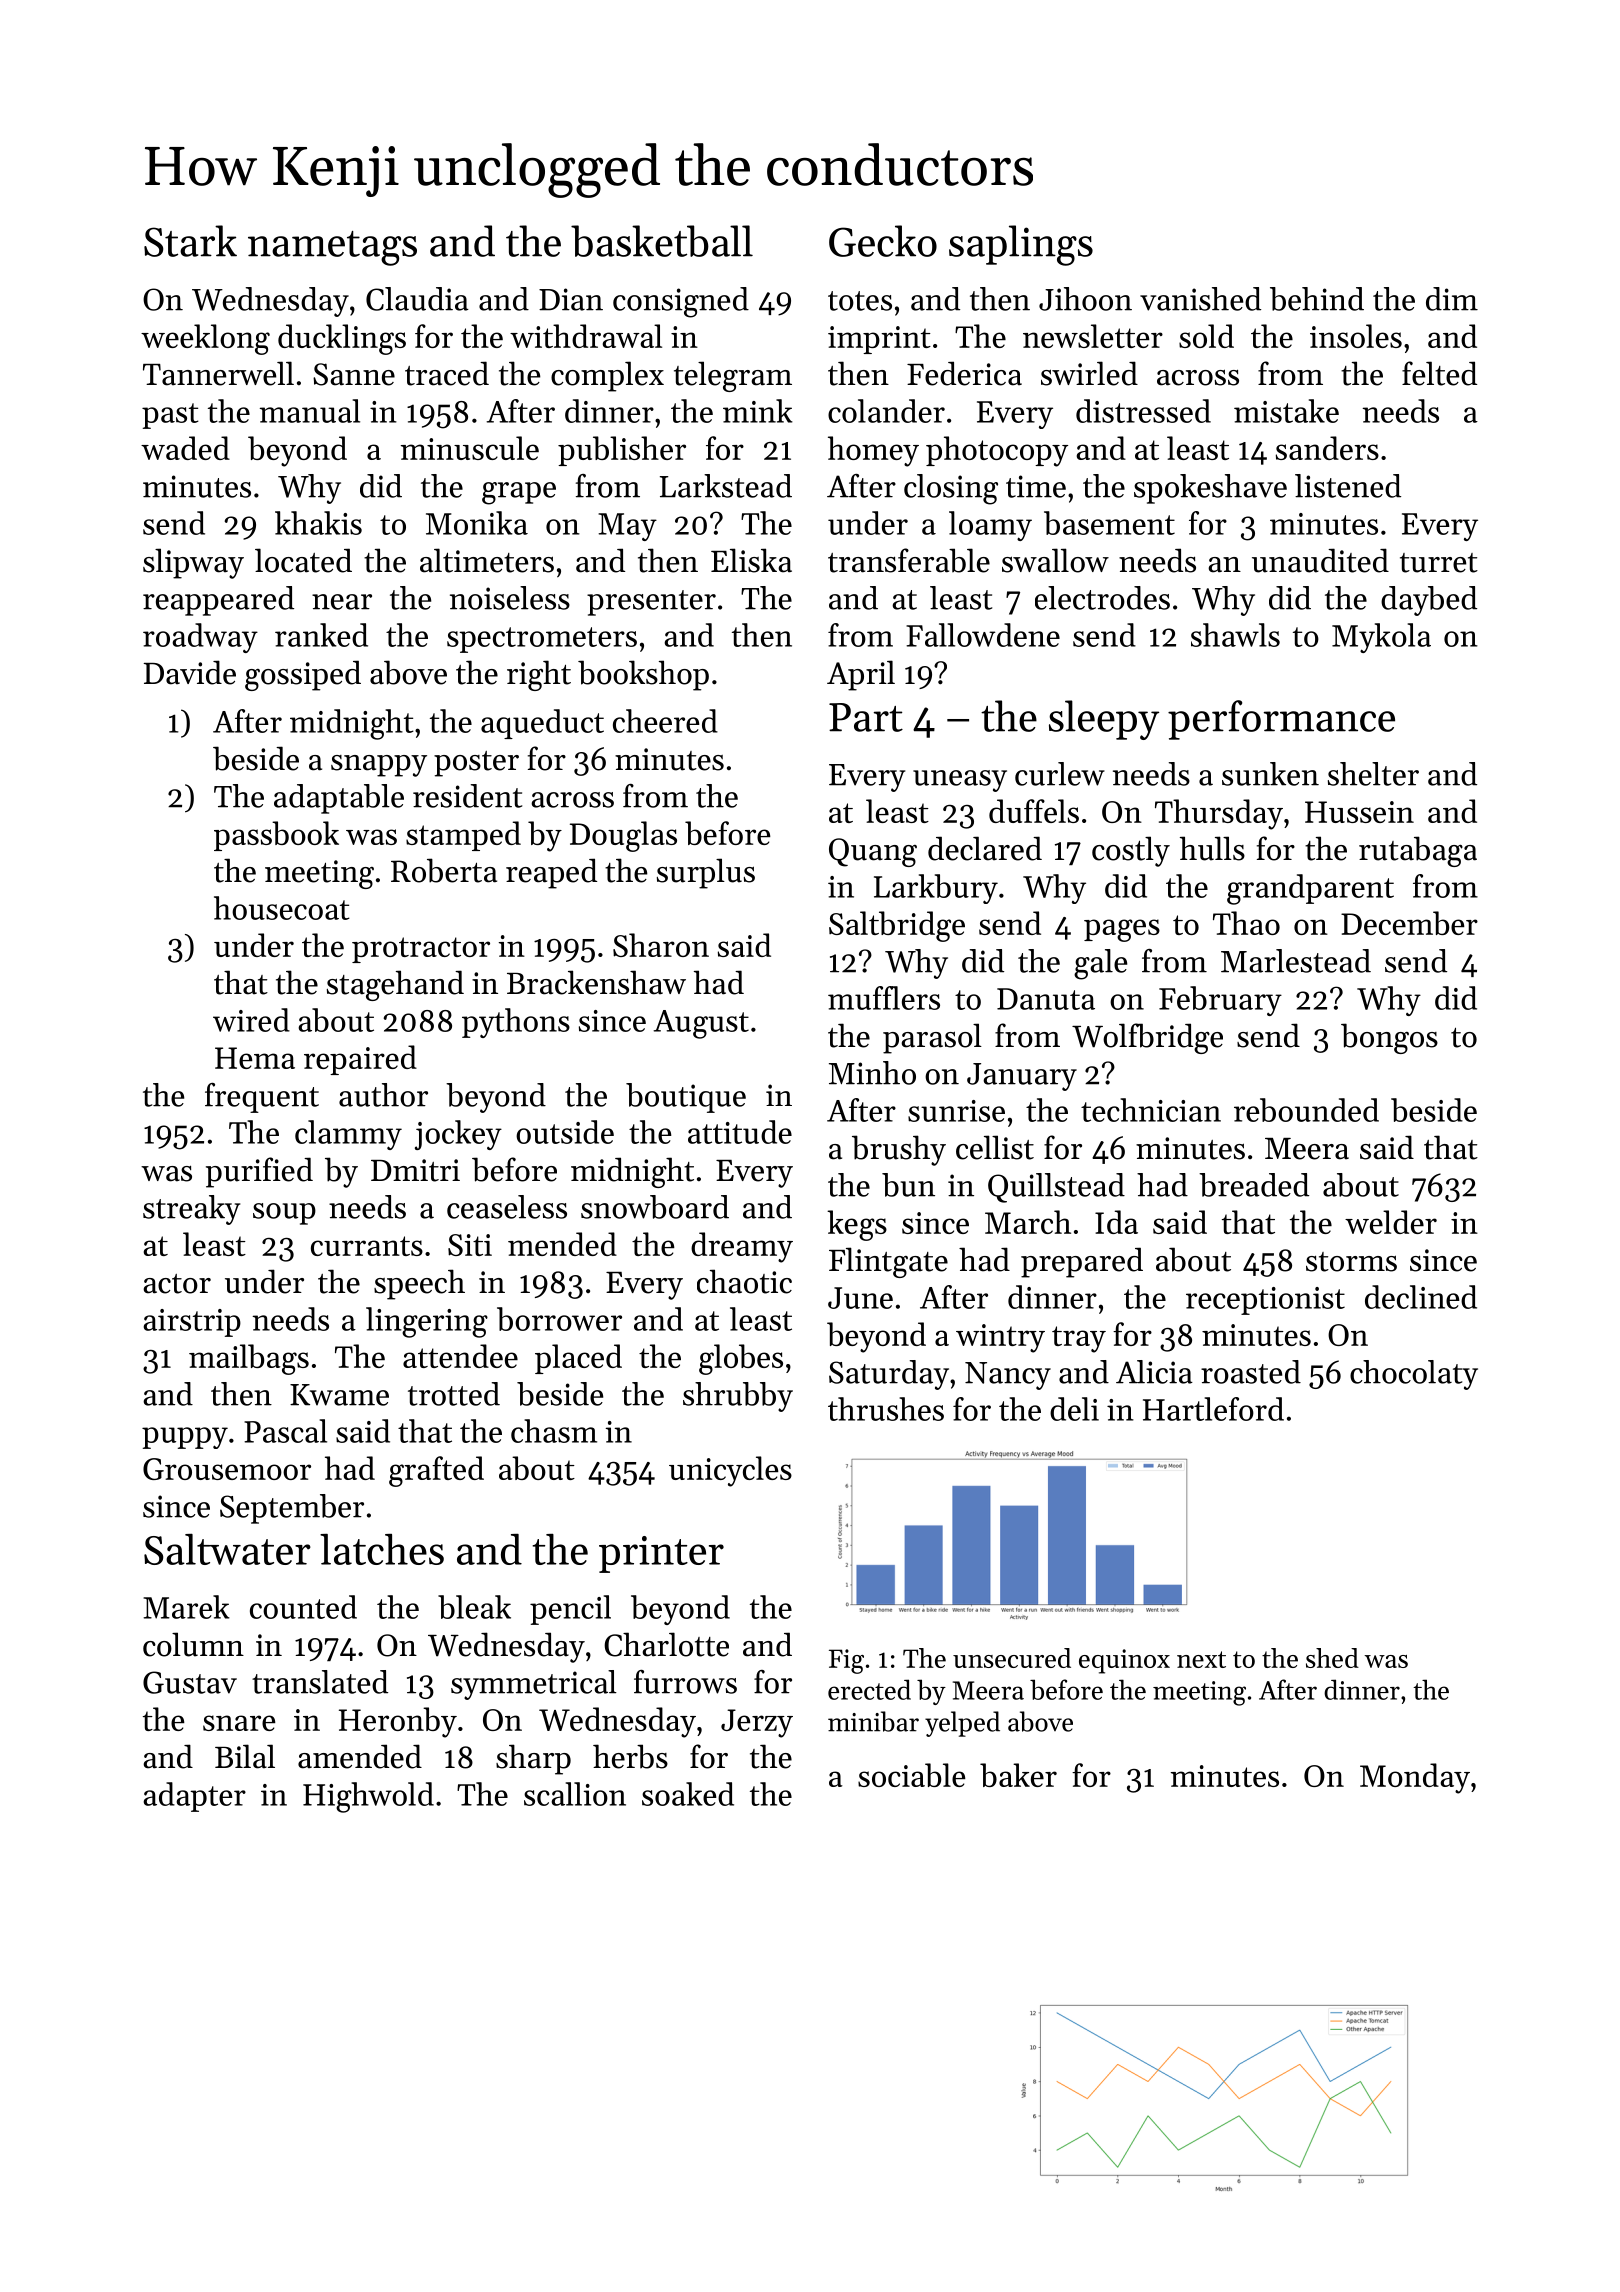 The width and height of the screenshot is (1620, 2292). Describe the element at coordinates (662, 241) in the screenshot. I see `basketball` at that location.
